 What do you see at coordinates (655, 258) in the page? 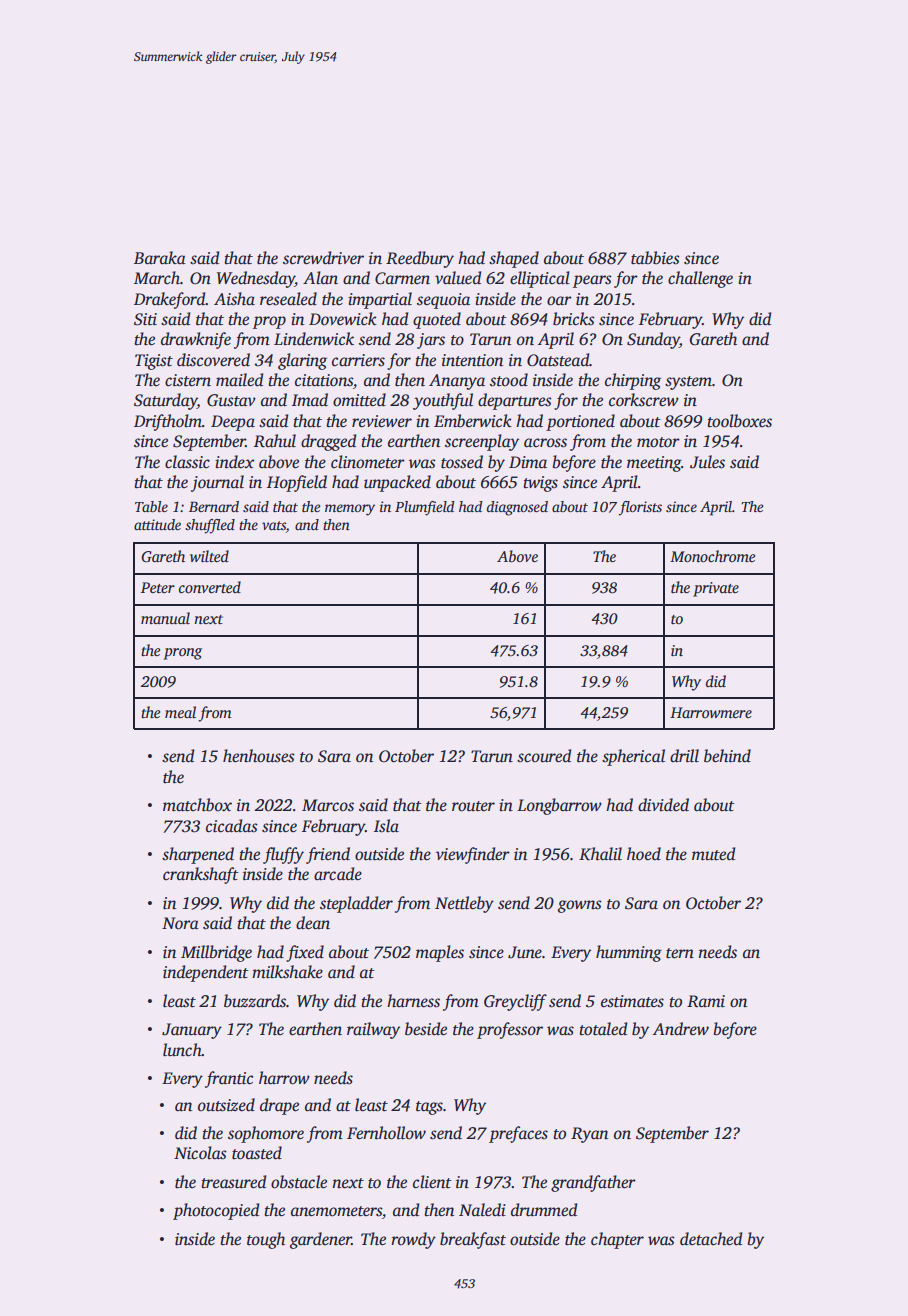
I see `tabbies` at bounding box center [655, 258].
